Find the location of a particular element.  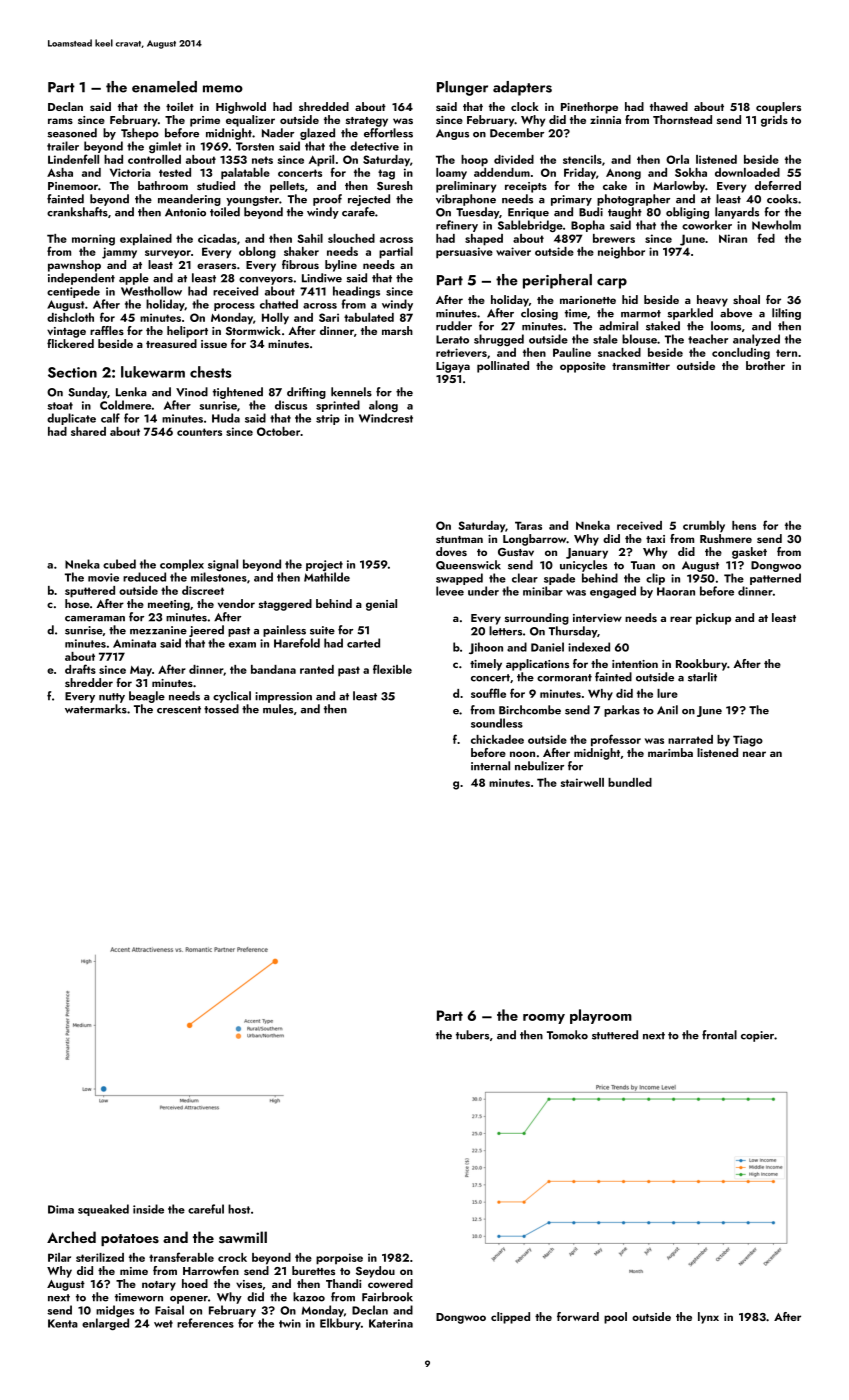

Kenta is located at coordinates (63, 1323).
